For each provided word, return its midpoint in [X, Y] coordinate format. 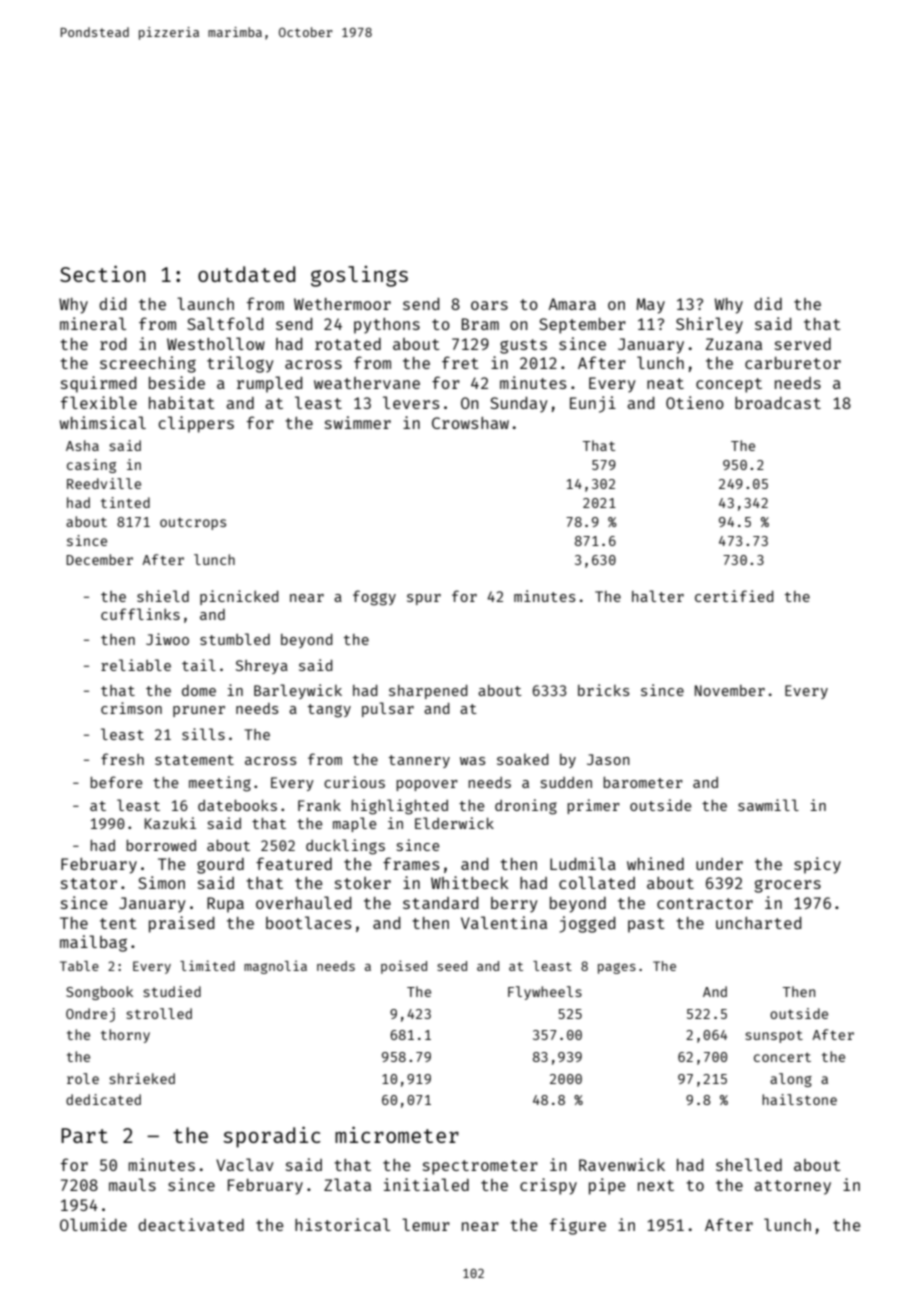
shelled [749, 1164]
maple [355, 824]
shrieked [142, 1078]
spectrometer [480, 1167]
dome [199, 690]
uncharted [759, 923]
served [803, 344]
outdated [246, 274]
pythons [387, 326]
